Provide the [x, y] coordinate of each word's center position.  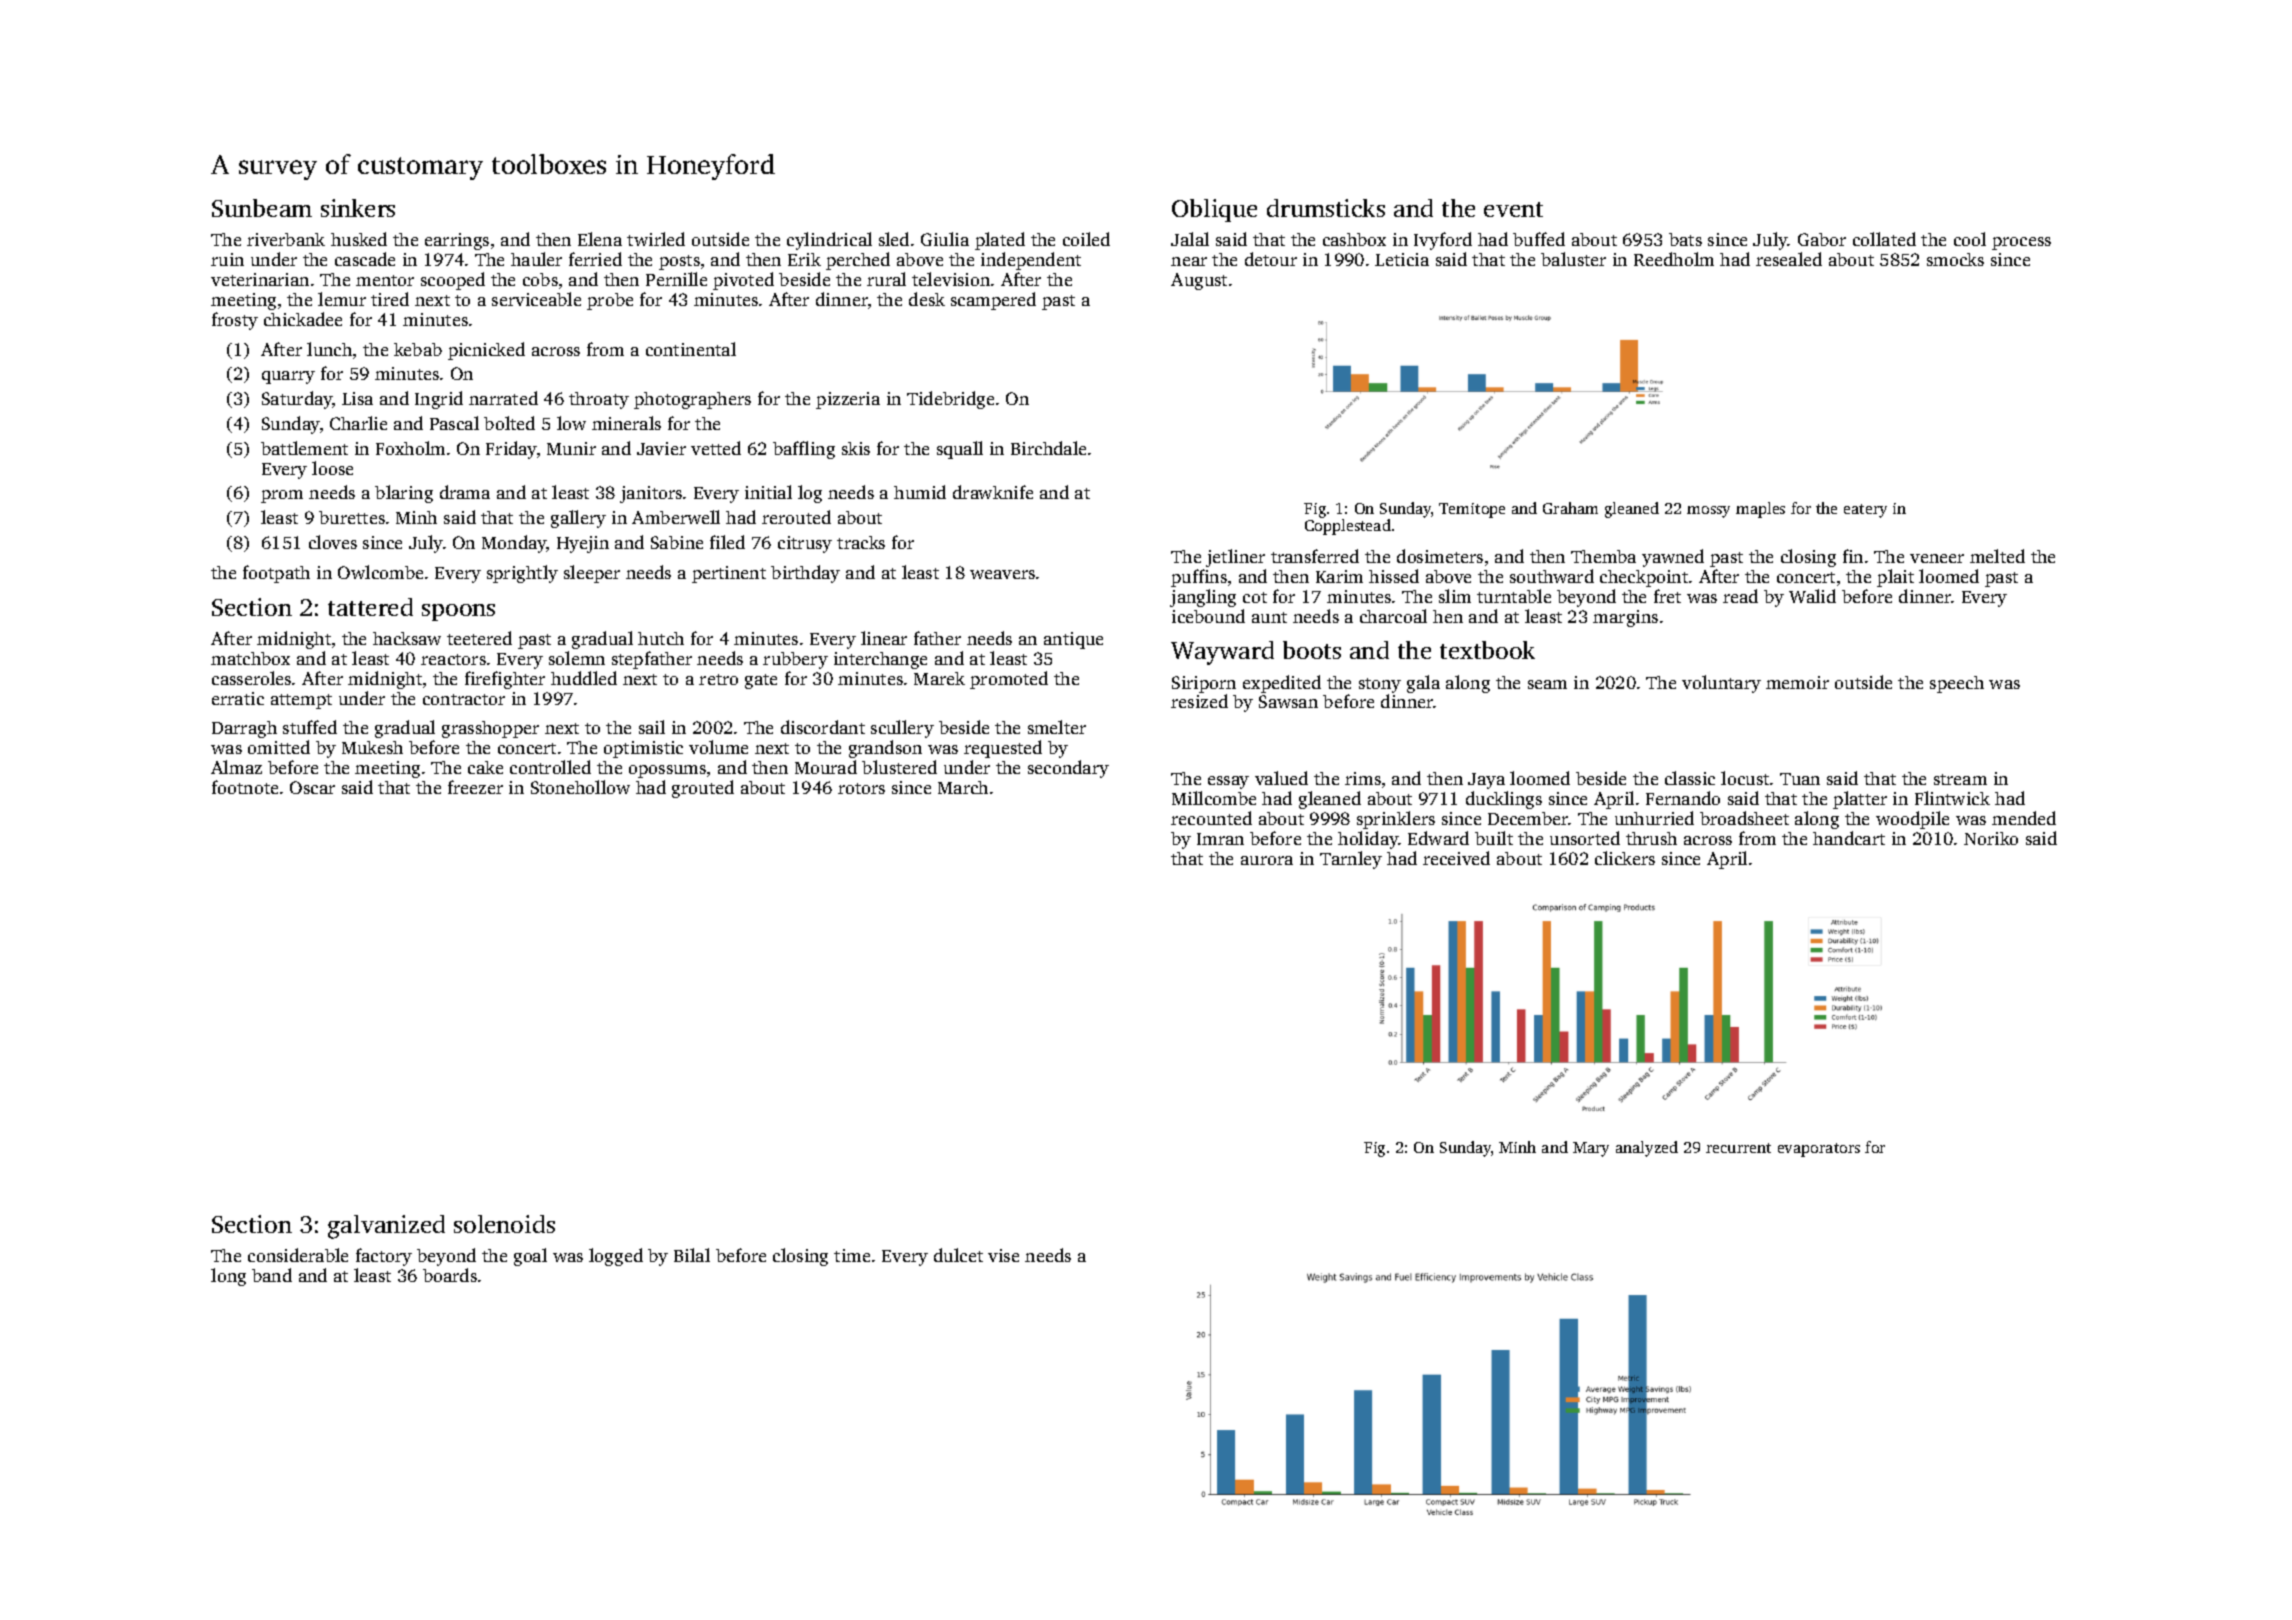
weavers [1002, 574]
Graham [1570, 508]
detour [1271, 259]
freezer [475, 787]
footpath [276, 574]
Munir [571, 448]
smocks [1955, 259]
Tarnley [1351, 860]
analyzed [1647, 1149]
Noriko [1991, 838]
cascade [365, 259]
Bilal [692, 1255]
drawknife [993, 492]
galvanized [386, 1227]
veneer [1937, 558]
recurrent [1738, 1148]
